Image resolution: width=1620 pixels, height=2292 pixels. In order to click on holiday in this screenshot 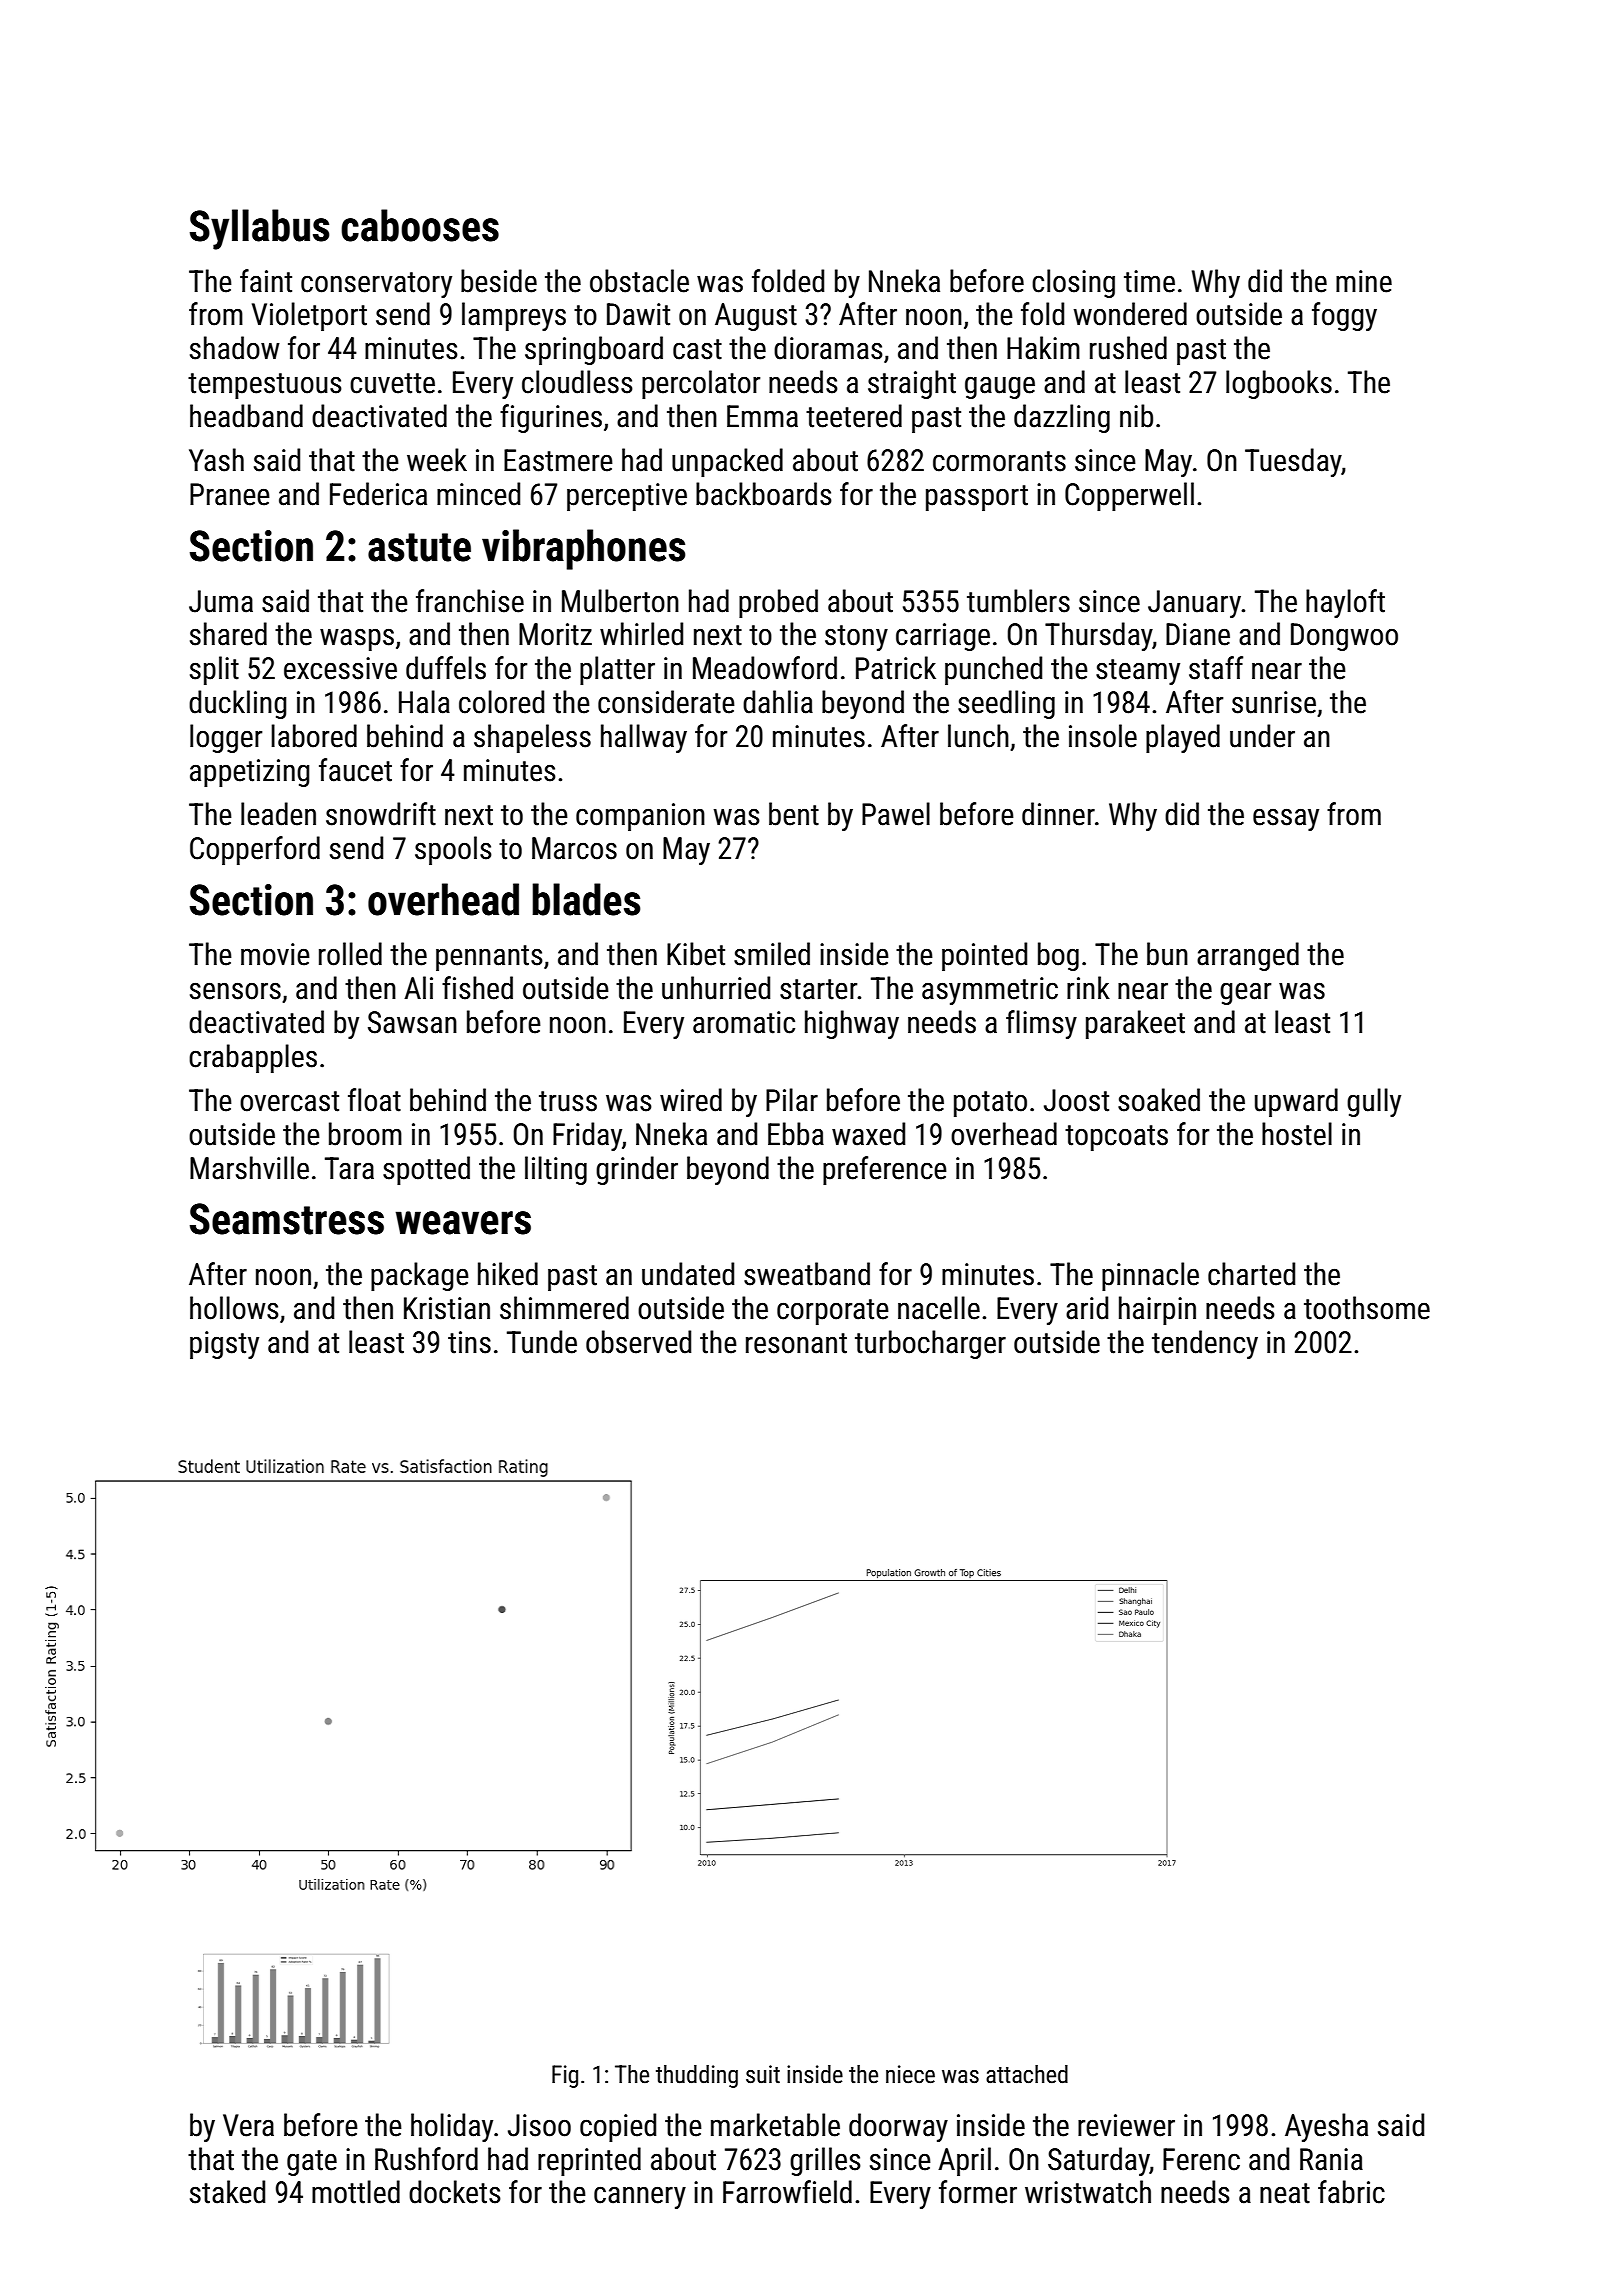, I will do `click(452, 2127)`.
